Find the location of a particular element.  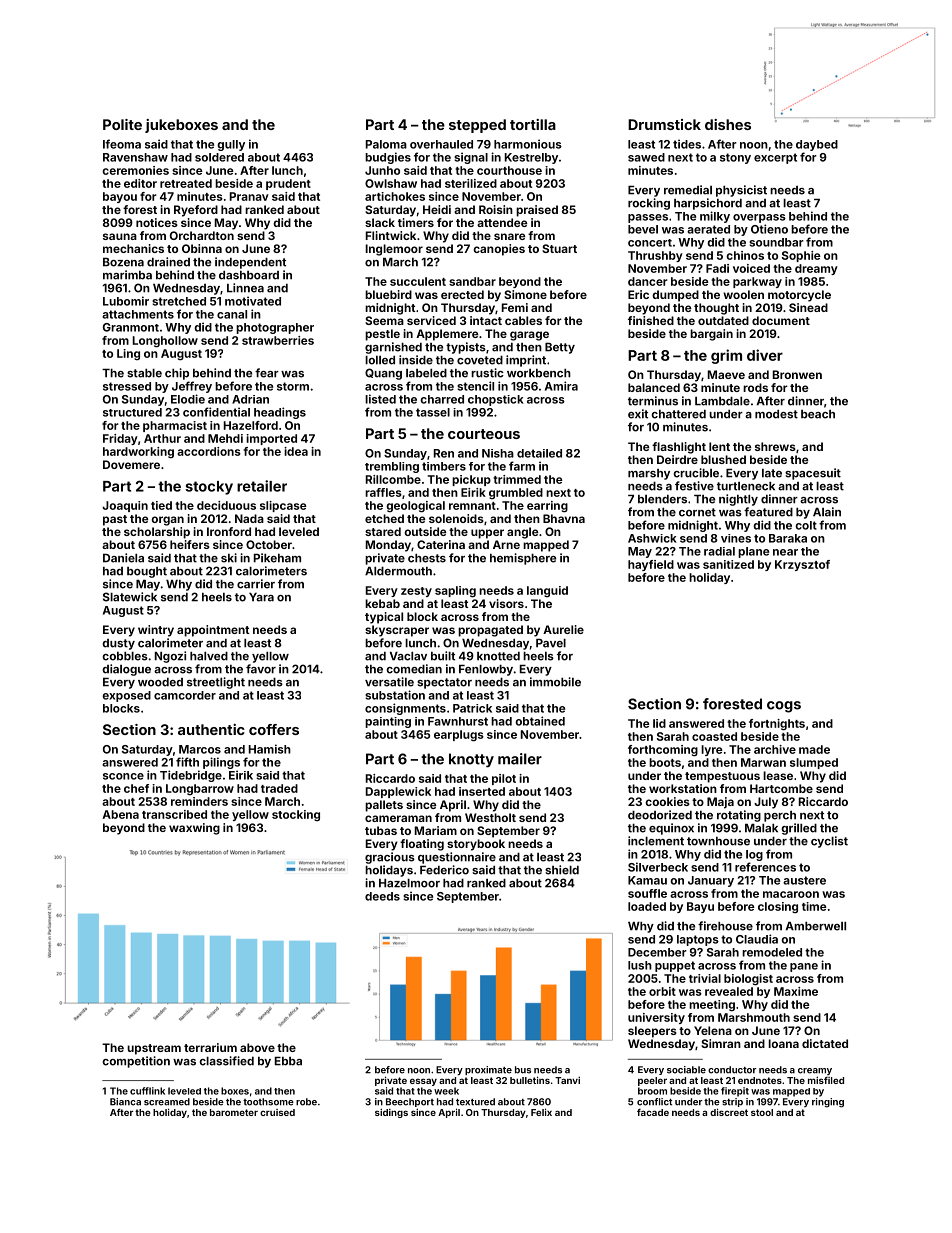

camcorder is located at coordinates (185, 695).
